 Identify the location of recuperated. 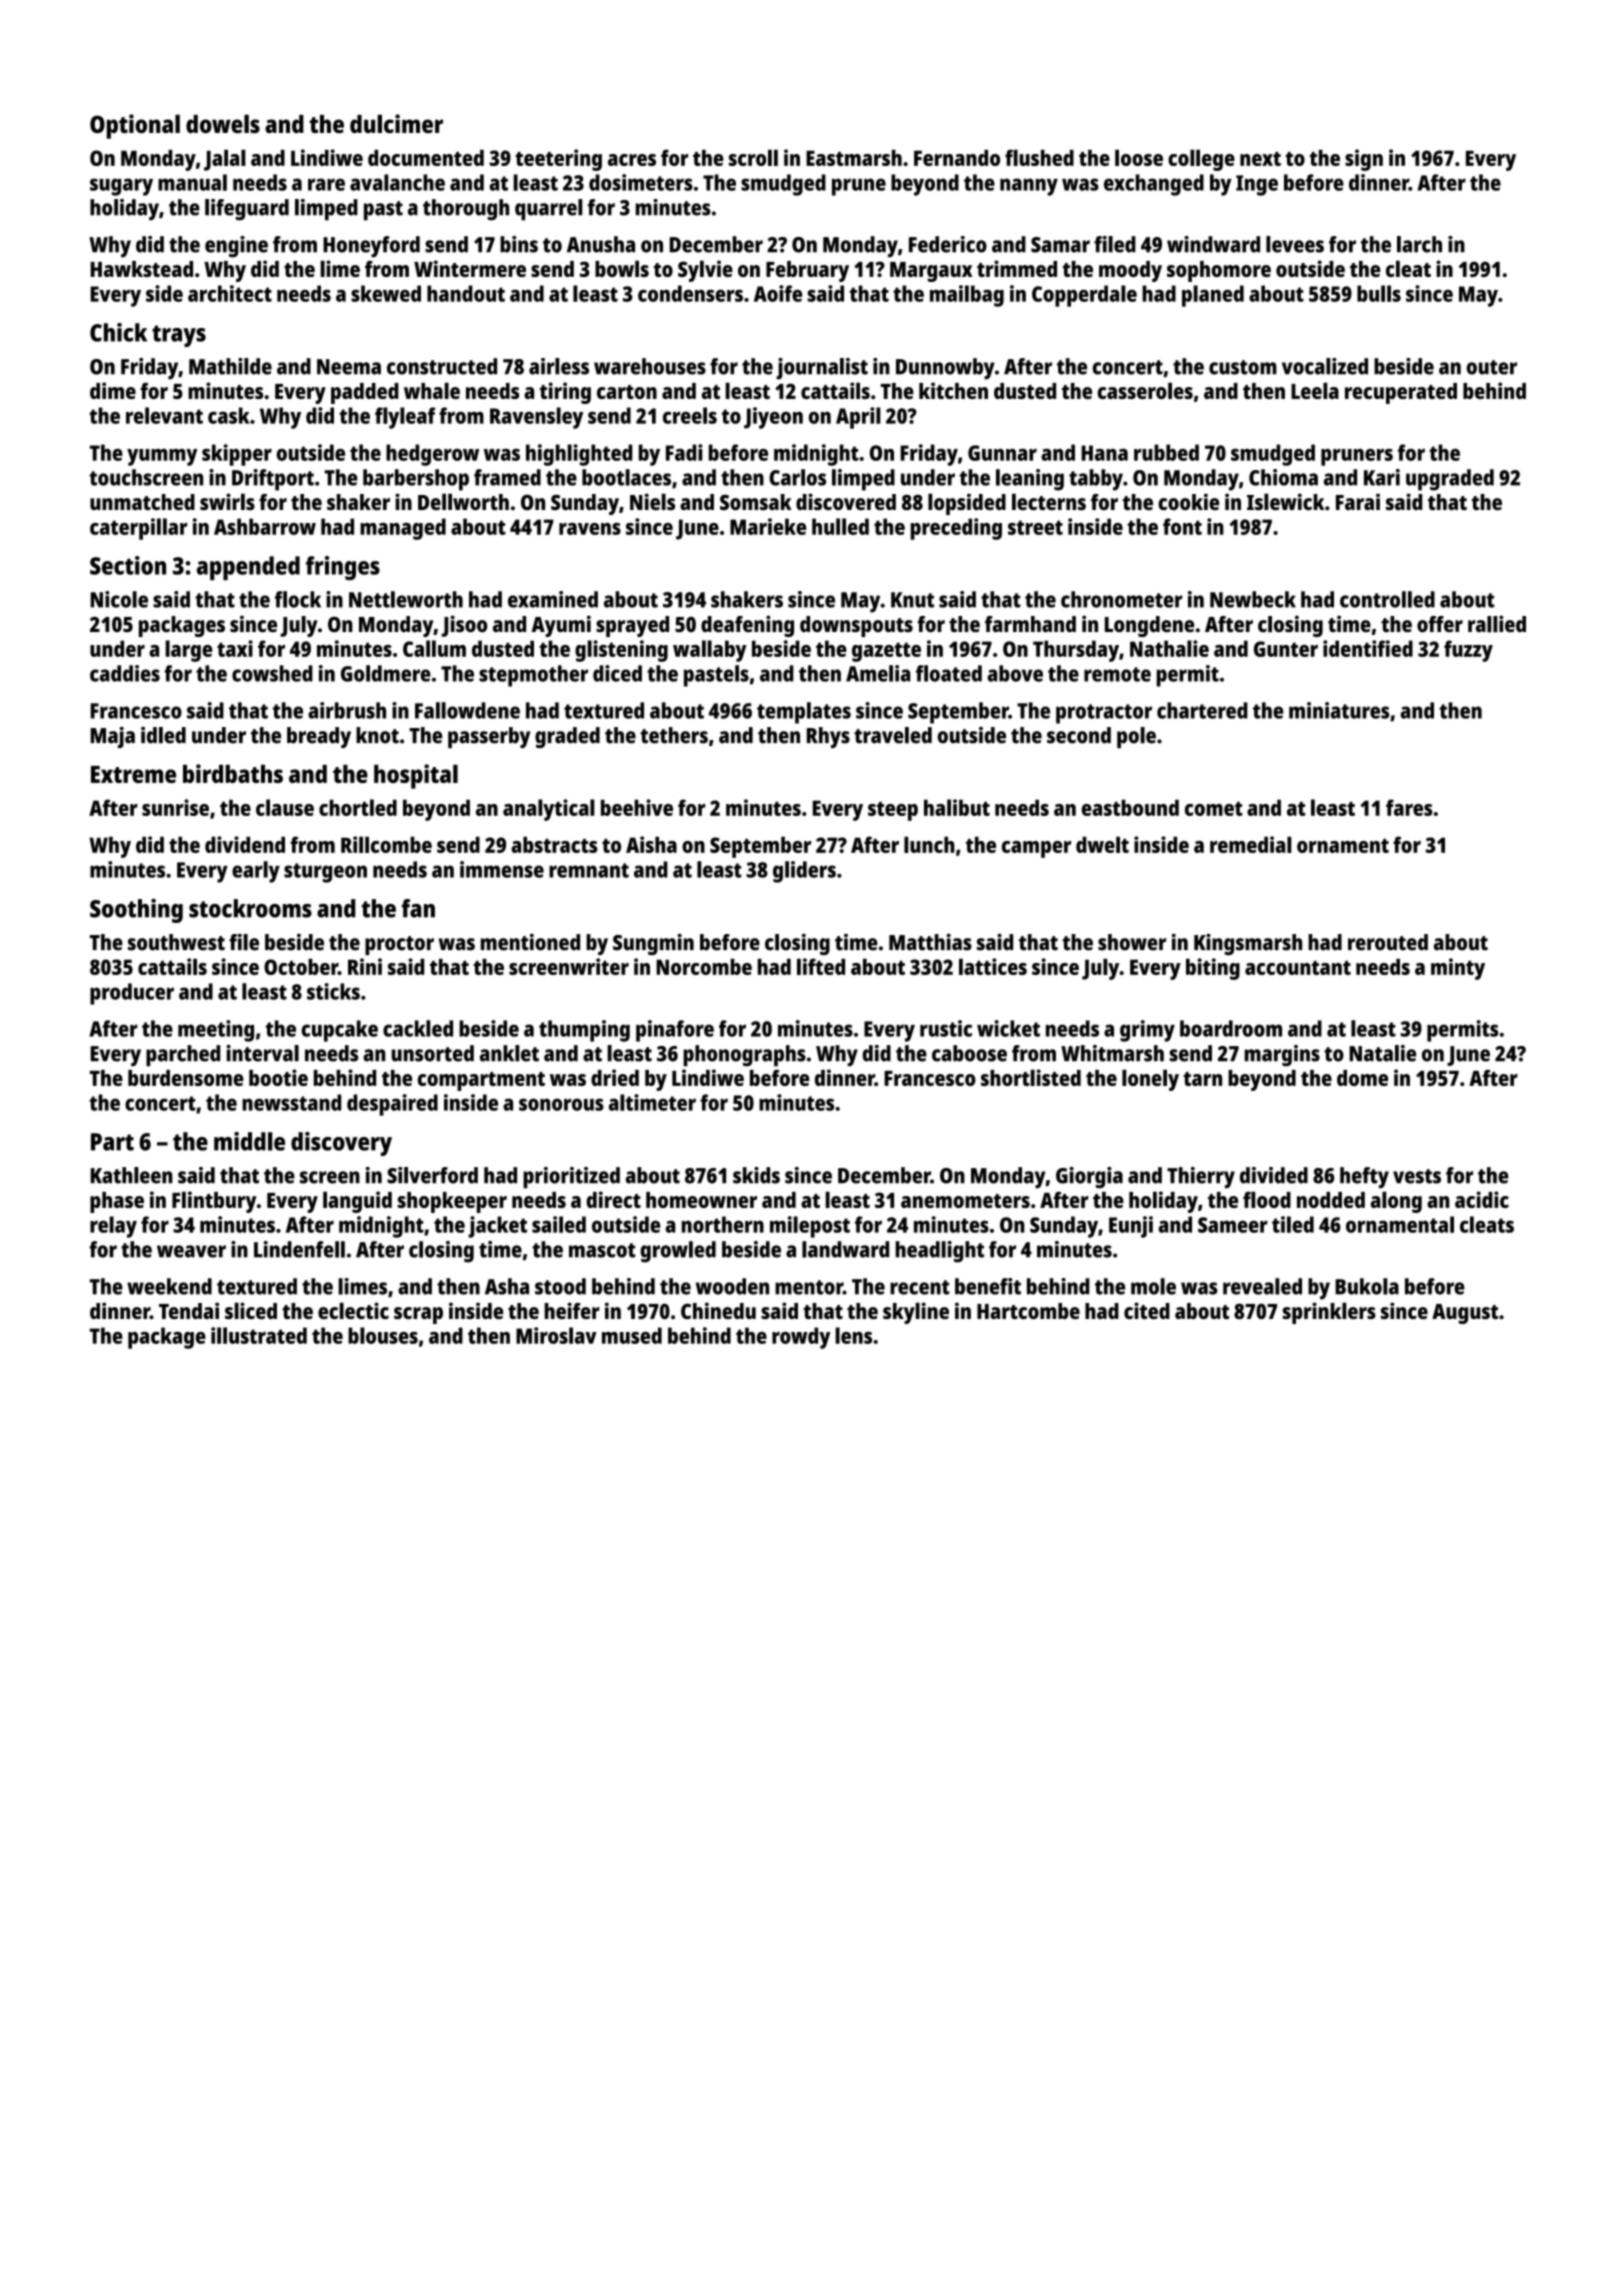
(1401, 393).
